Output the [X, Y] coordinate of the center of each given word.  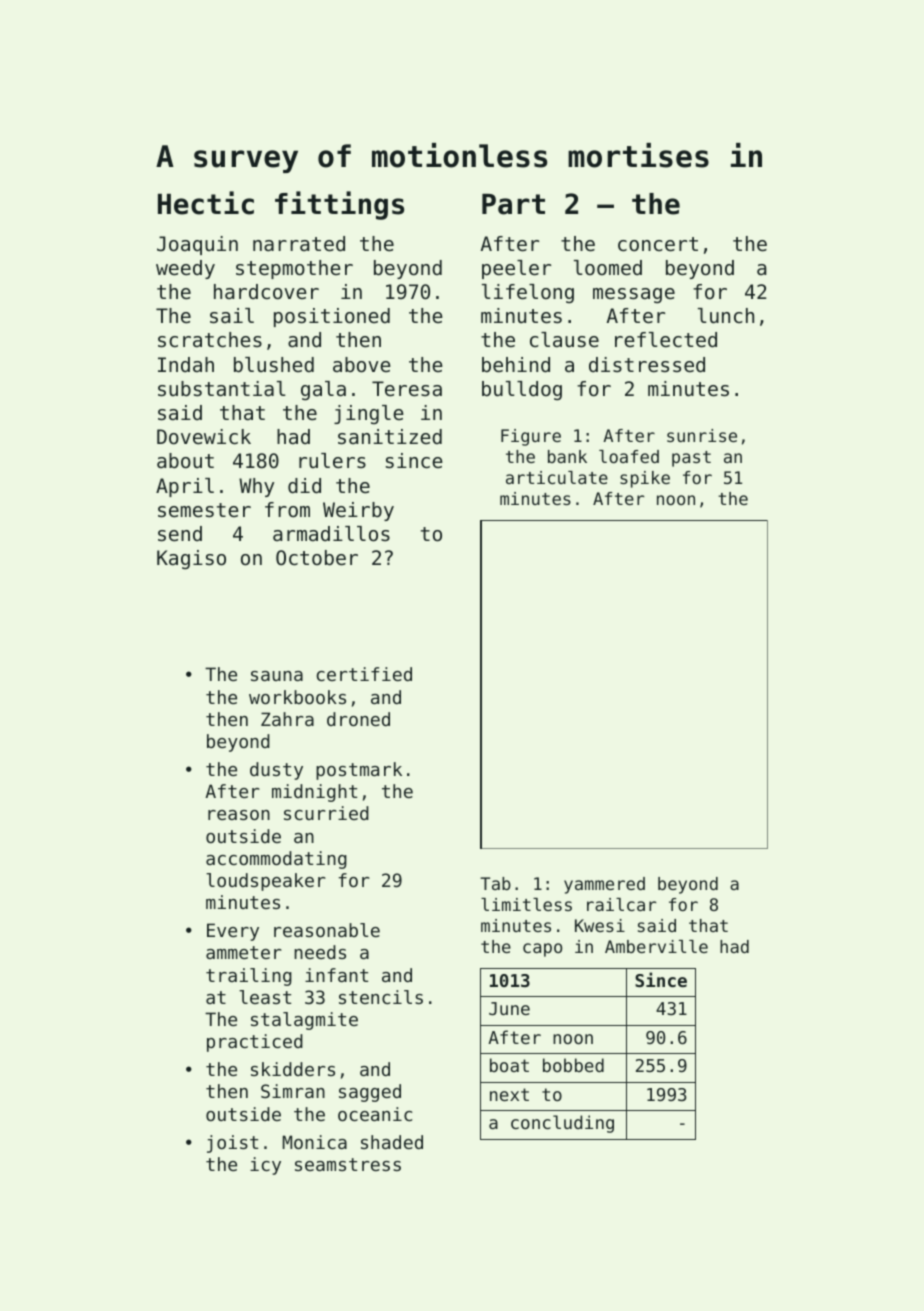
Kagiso [191, 559]
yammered [604, 885]
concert [658, 244]
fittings [339, 205]
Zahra [287, 719]
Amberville [656, 946]
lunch [726, 316]
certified [364, 674]
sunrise [702, 435]
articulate [557, 477]
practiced [255, 1043]
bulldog [522, 390]
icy [265, 1166]
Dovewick [204, 437]
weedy [185, 269]
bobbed [573, 1065]
